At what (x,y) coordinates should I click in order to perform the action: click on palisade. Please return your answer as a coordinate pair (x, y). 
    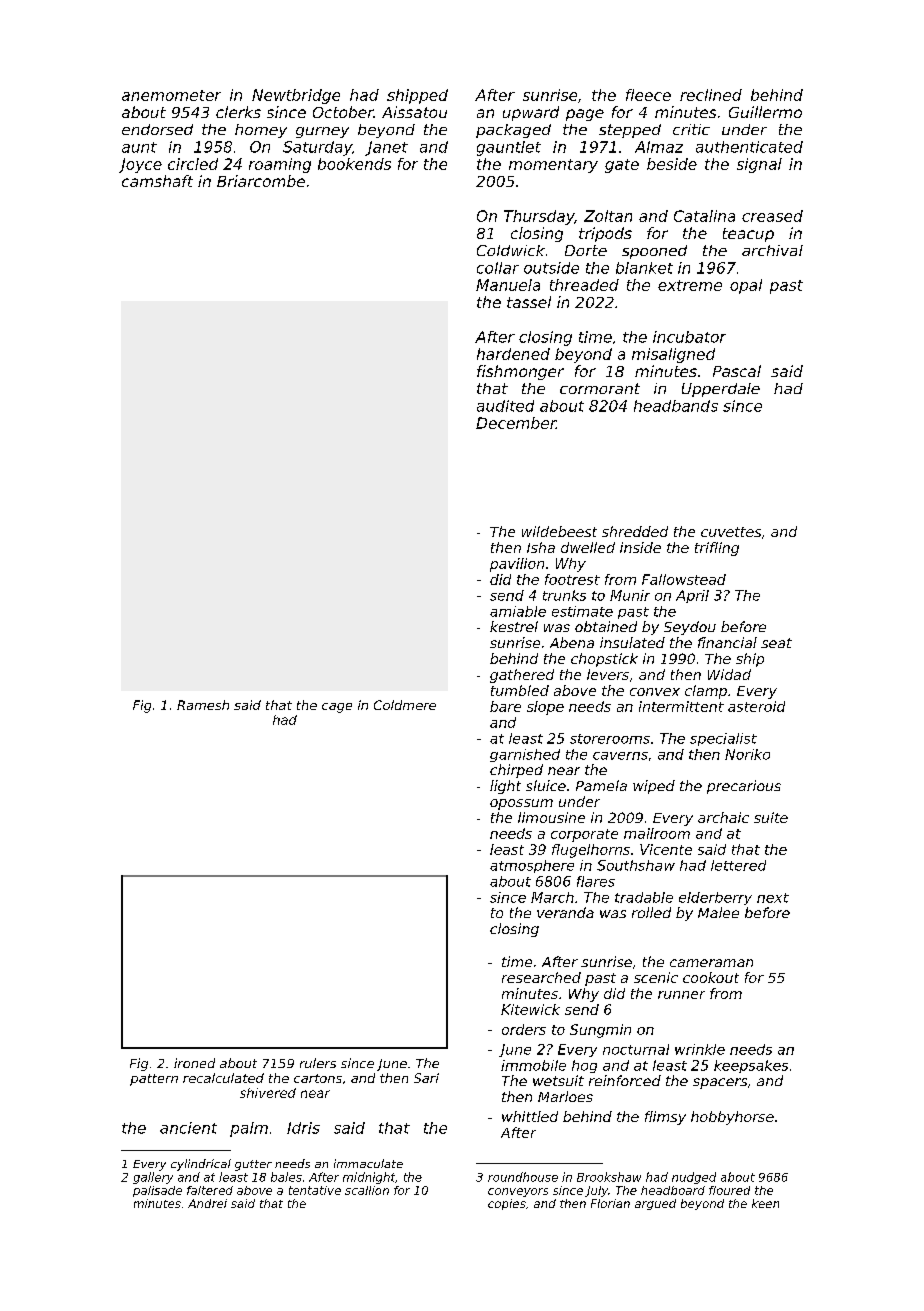
    Looking at the image, I should click on (157, 1191).
